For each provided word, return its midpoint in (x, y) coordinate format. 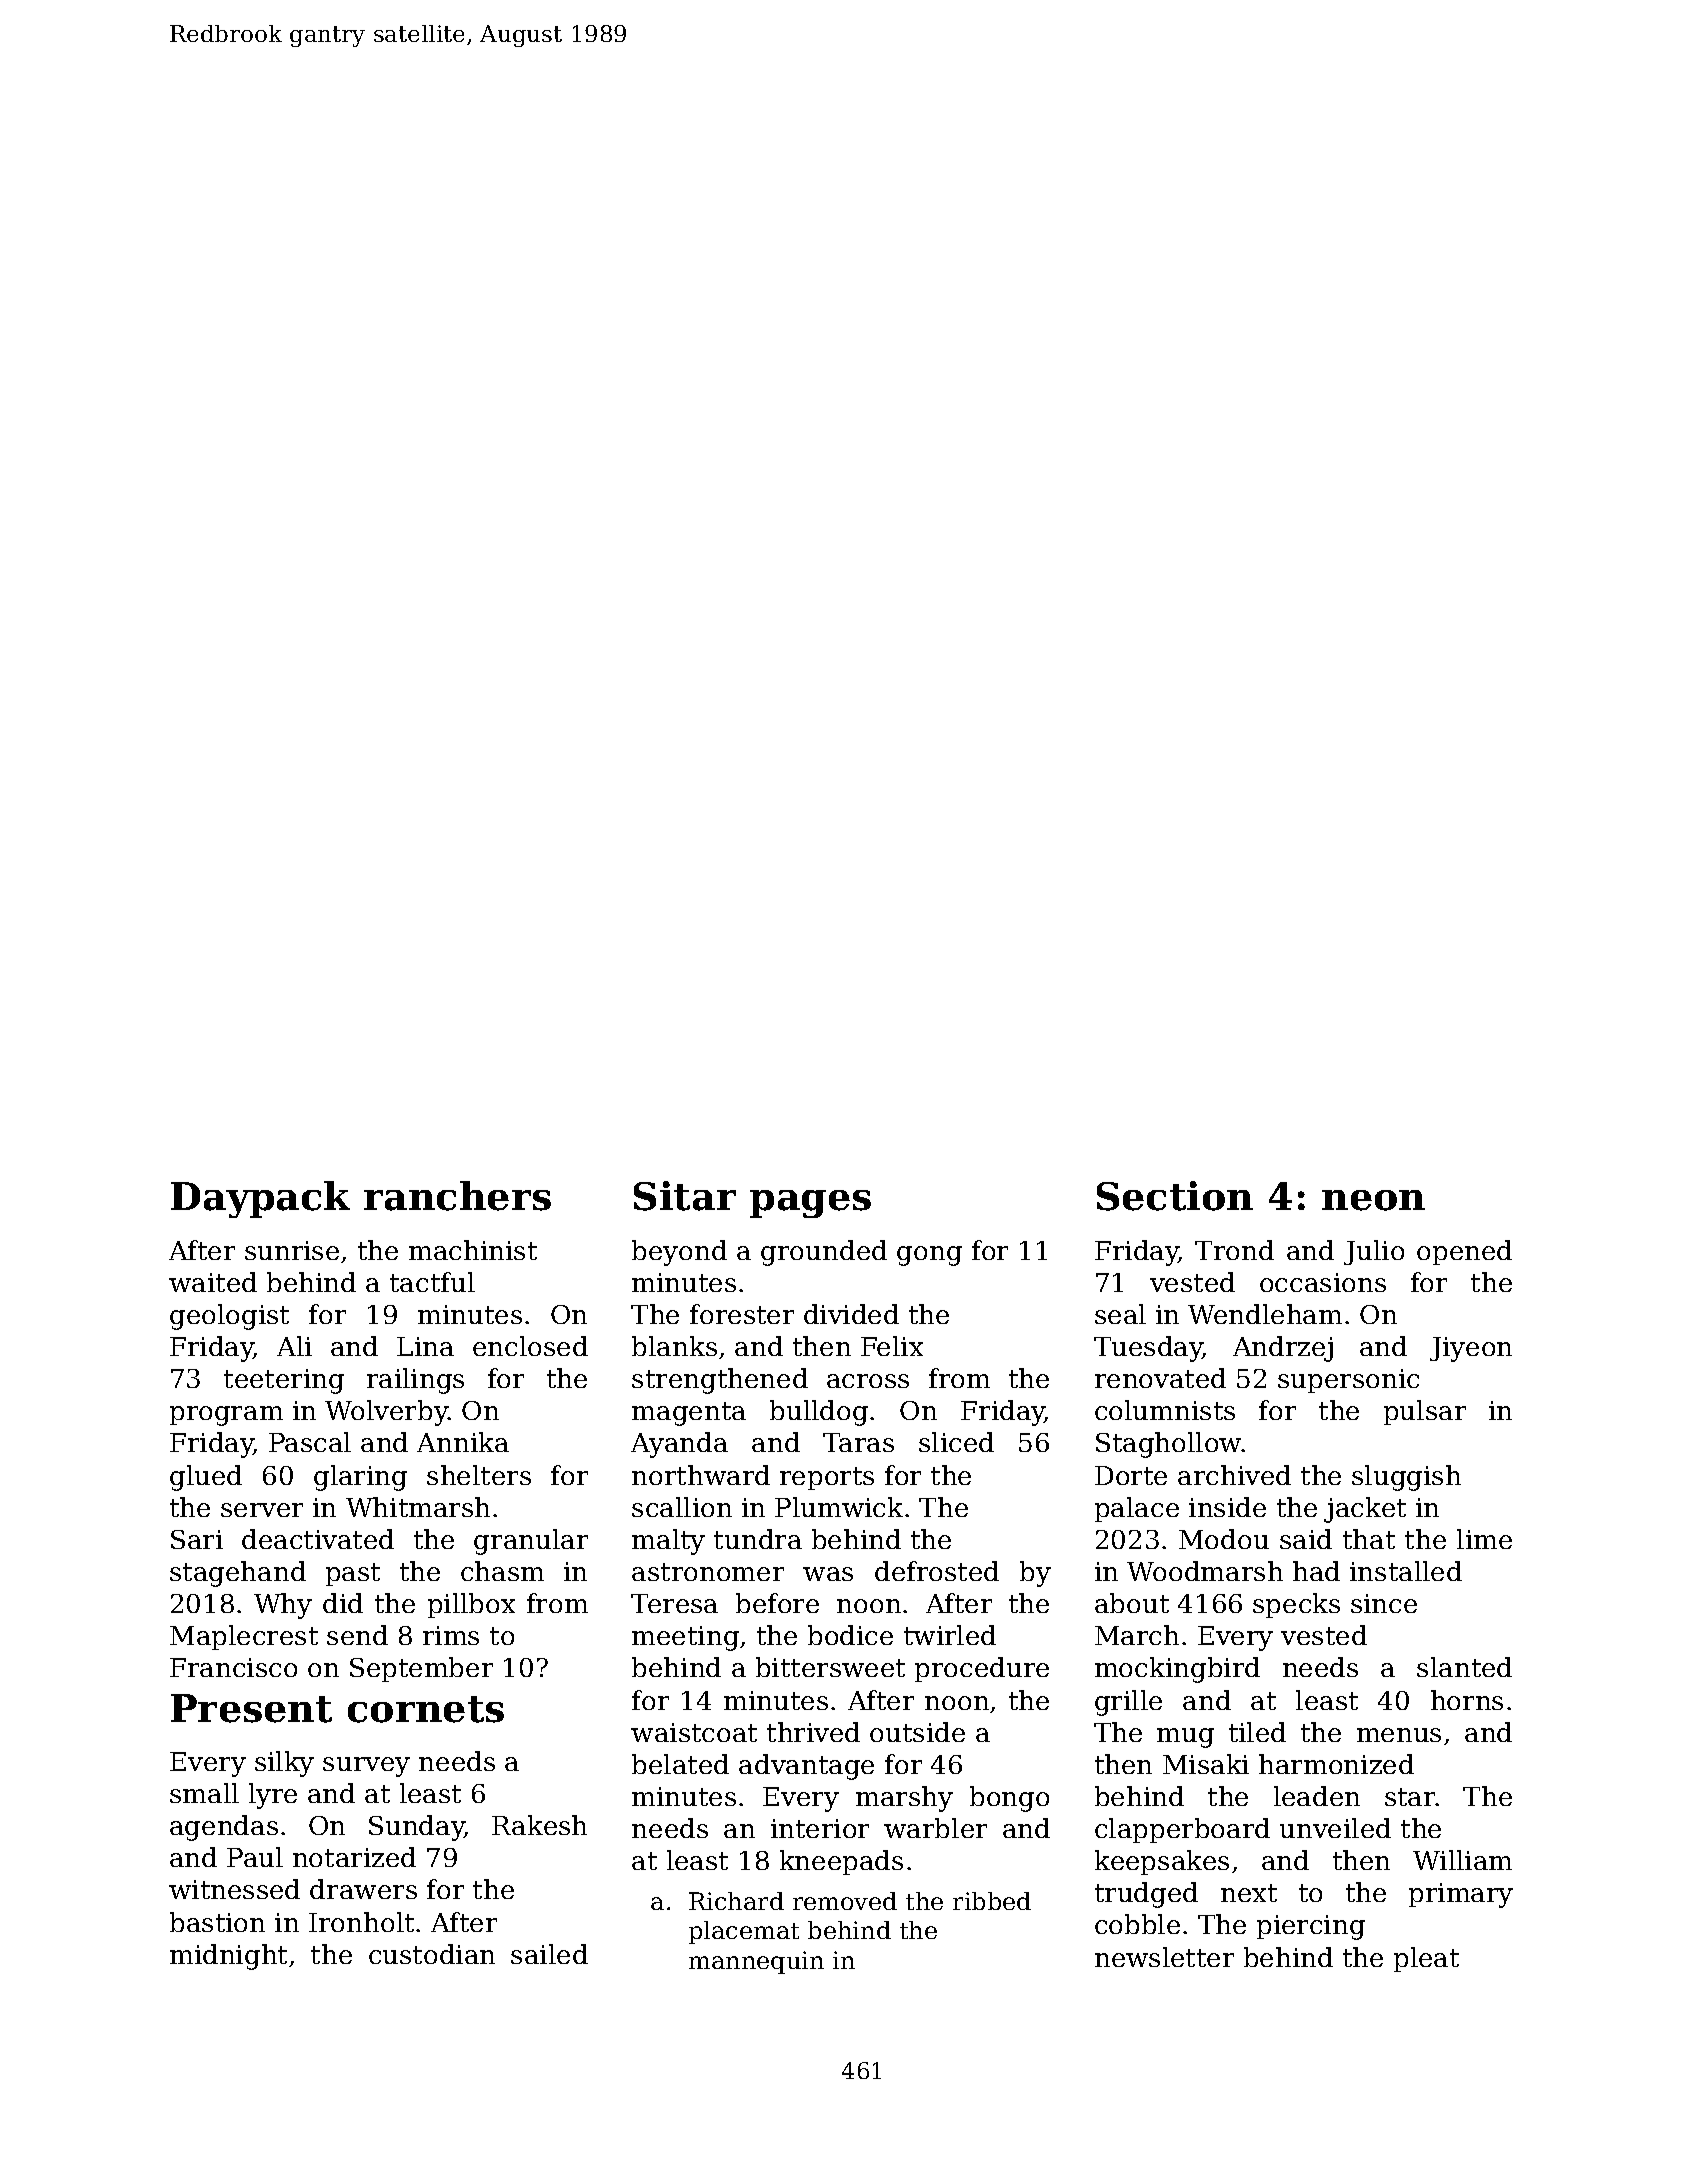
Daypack (260, 1199)
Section (1175, 1196)
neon (1373, 1200)
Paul (255, 1857)
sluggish (1406, 1478)
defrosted (937, 1571)
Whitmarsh (418, 1507)
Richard (736, 1901)
